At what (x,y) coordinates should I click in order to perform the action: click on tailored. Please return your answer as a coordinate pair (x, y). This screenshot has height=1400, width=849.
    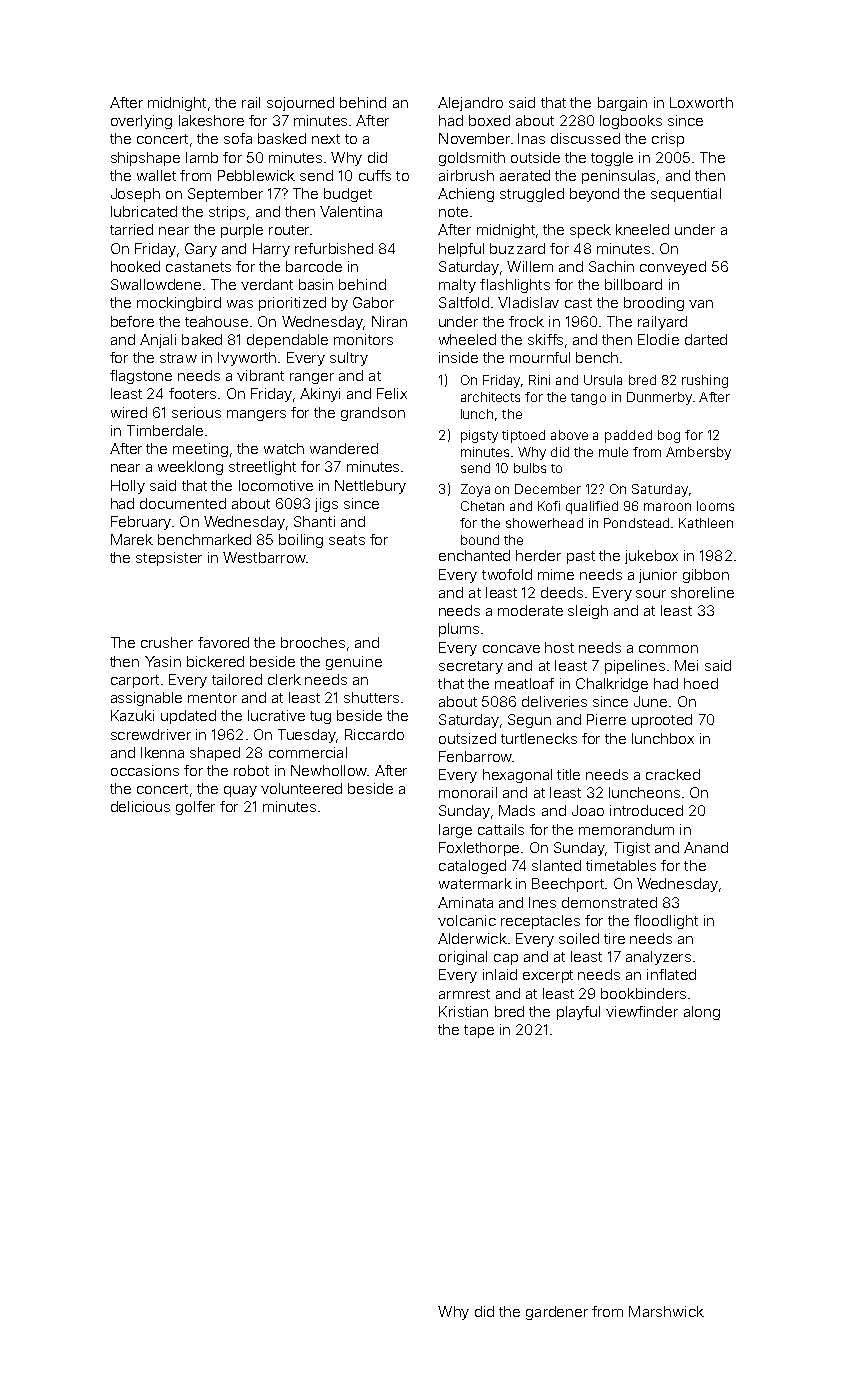
    Looking at the image, I should click on (237, 679).
